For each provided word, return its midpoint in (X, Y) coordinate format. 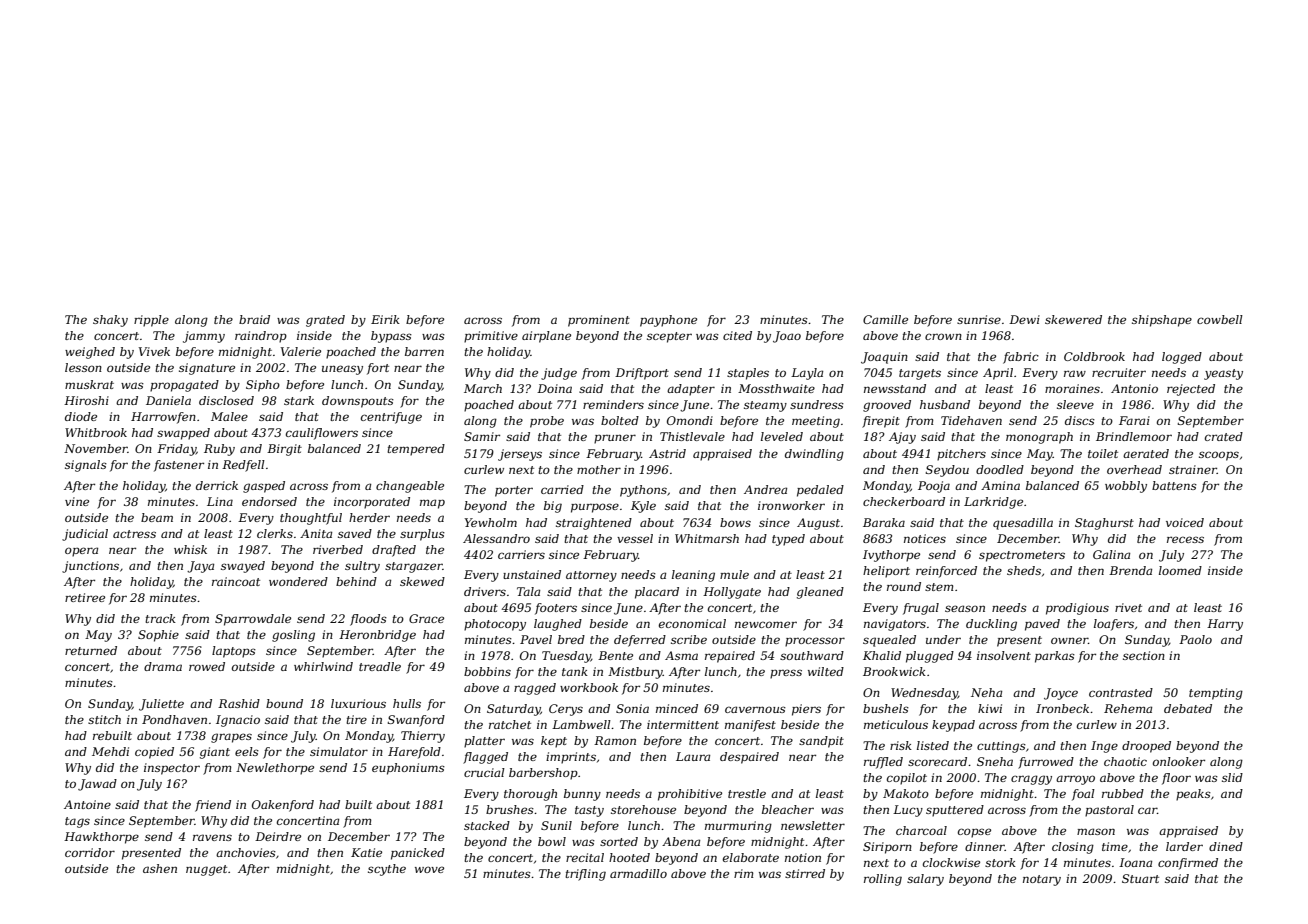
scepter (669, 337)
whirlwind (323, 666)
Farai (1134, 420)
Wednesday (924, 694)
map (432, 504)
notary (1042, 880)
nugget (206, 870)
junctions (90, 567)
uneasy (342, 370)
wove (429, 869)
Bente (615, 655)
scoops (1219, 456)
